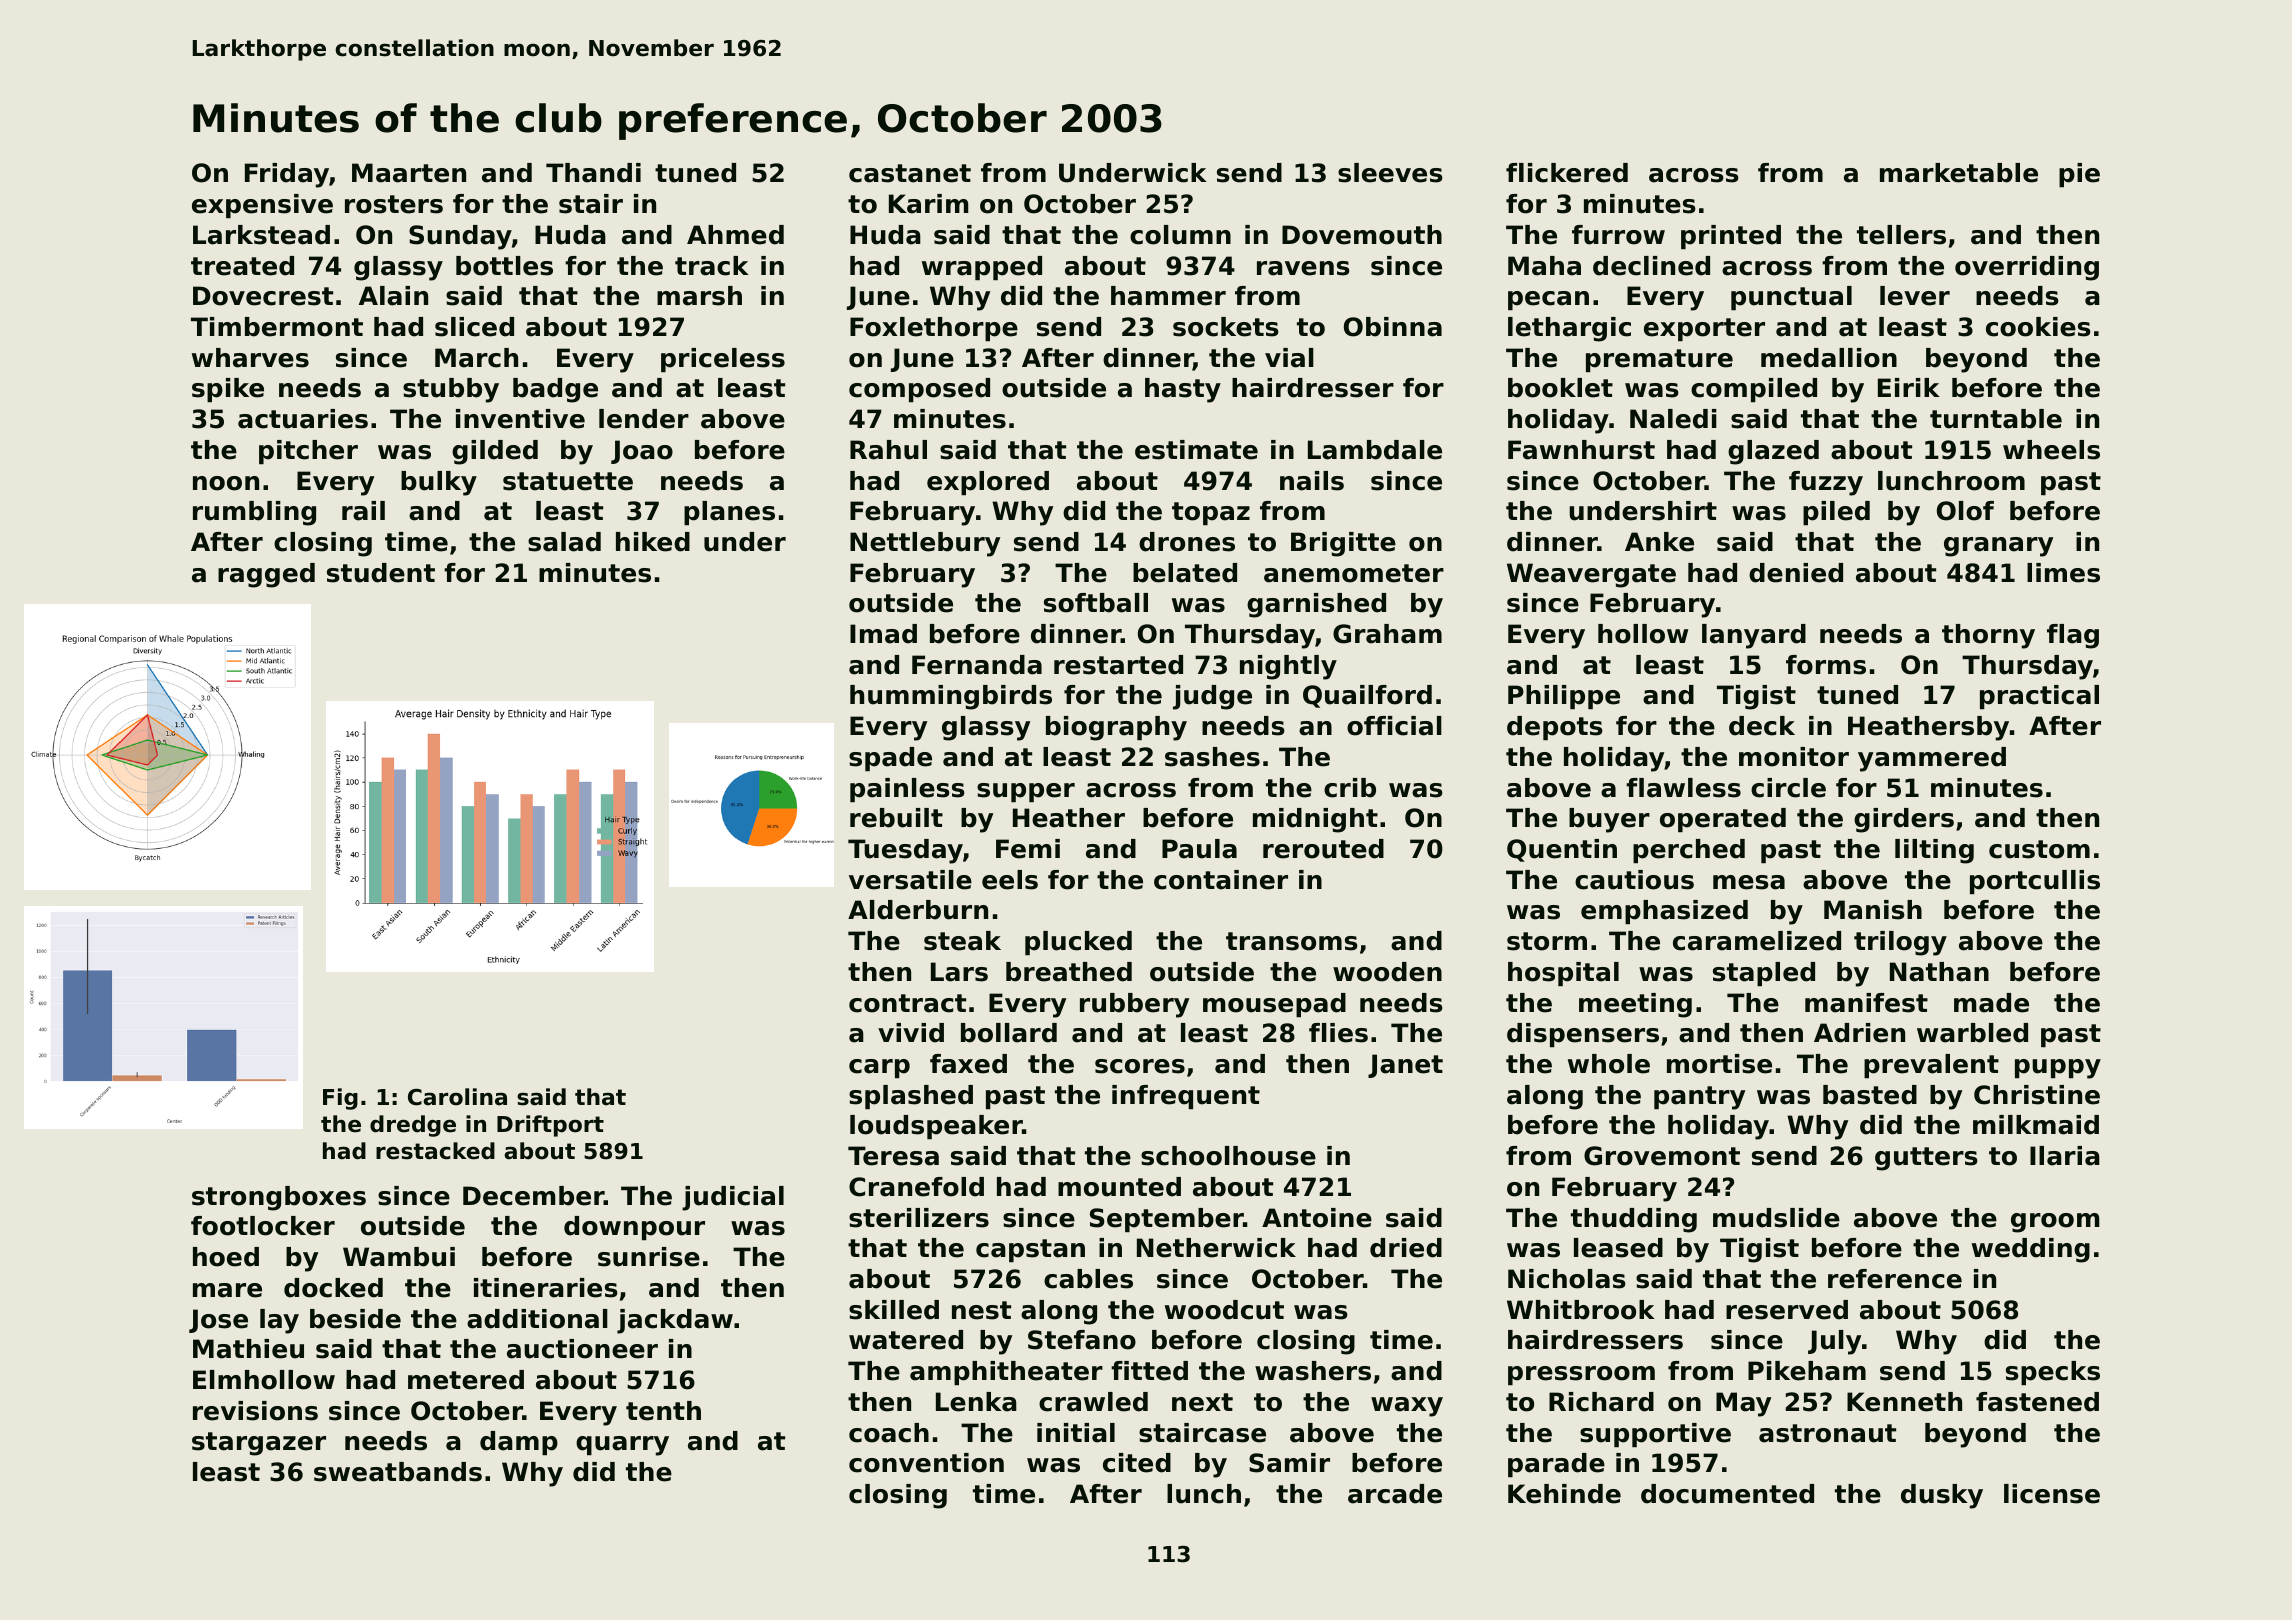 The width and height of the screenshot is (2292, 1620). Describe the element at coordinates (277, 327) in the screenshot. I see `Timbermont` at that location.
